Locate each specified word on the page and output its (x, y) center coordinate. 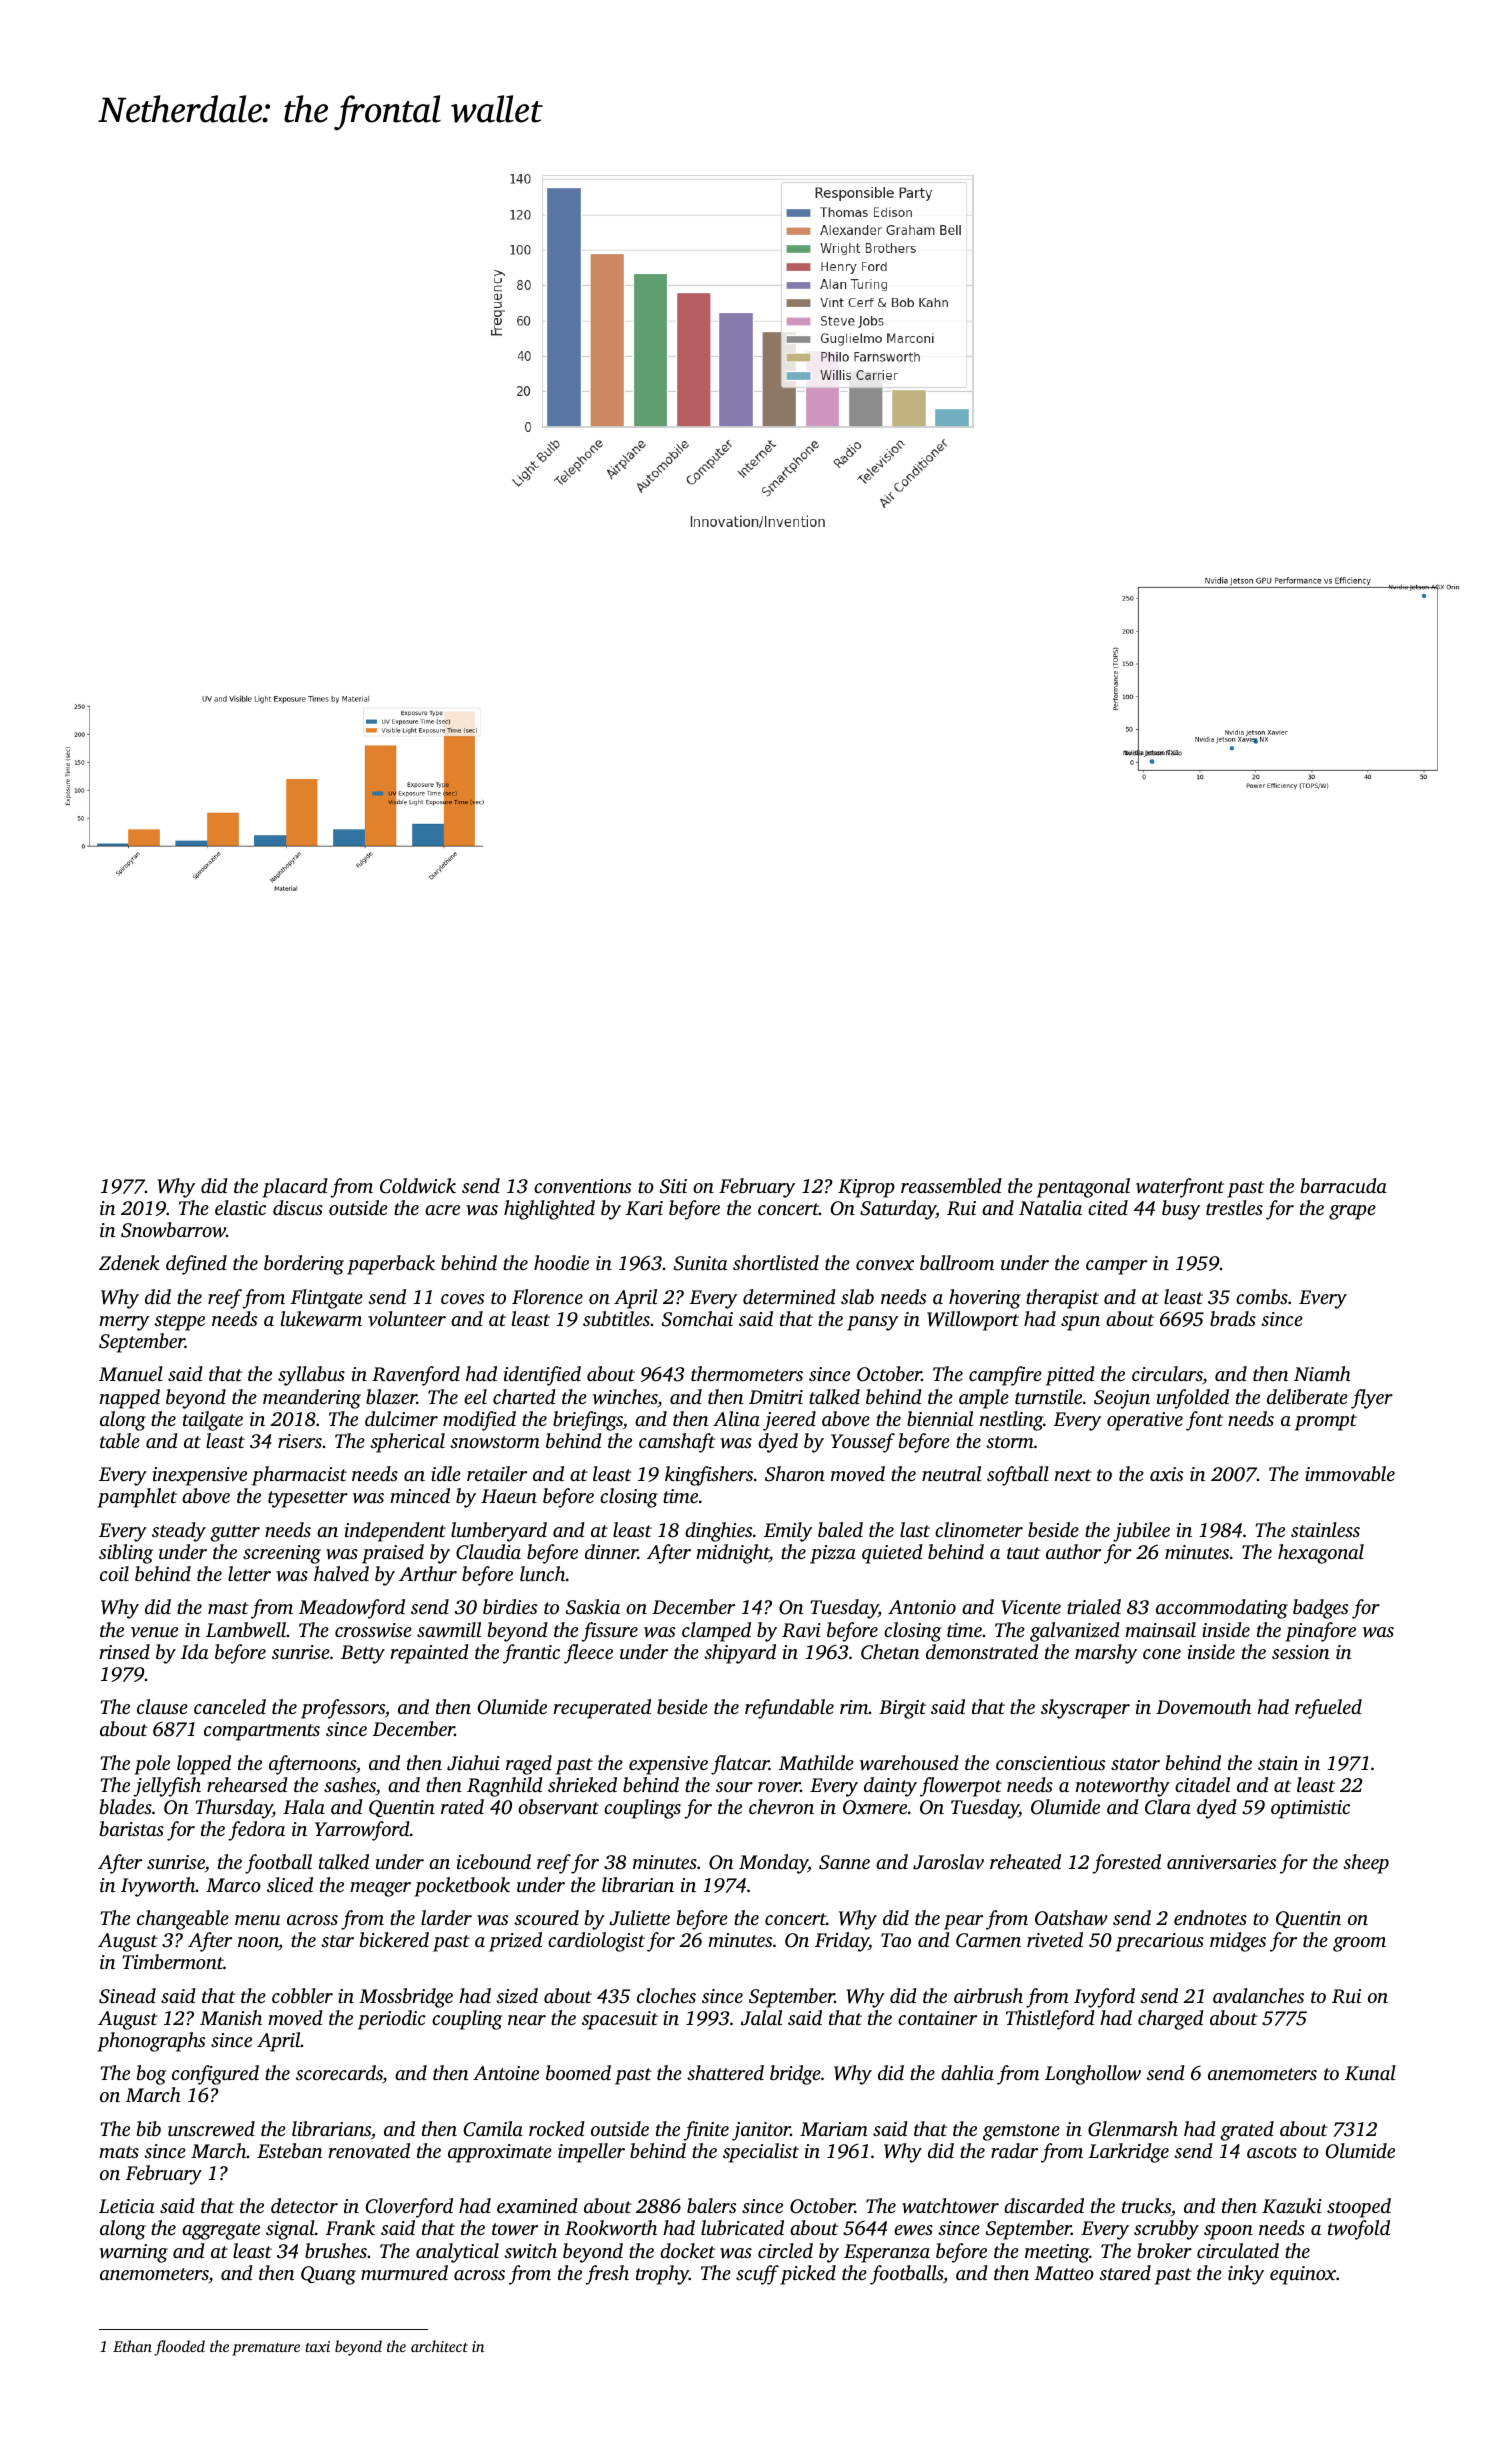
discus (298, 1207)
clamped (716, 1632)
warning (133, 2253)
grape (1352, 1212)
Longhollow (1093, 2075)
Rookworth (611, 2228)
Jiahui (473, 1763)
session (1300, 1652)
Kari (644, 1208)
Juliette (639, 1918)
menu (257, 1920)
